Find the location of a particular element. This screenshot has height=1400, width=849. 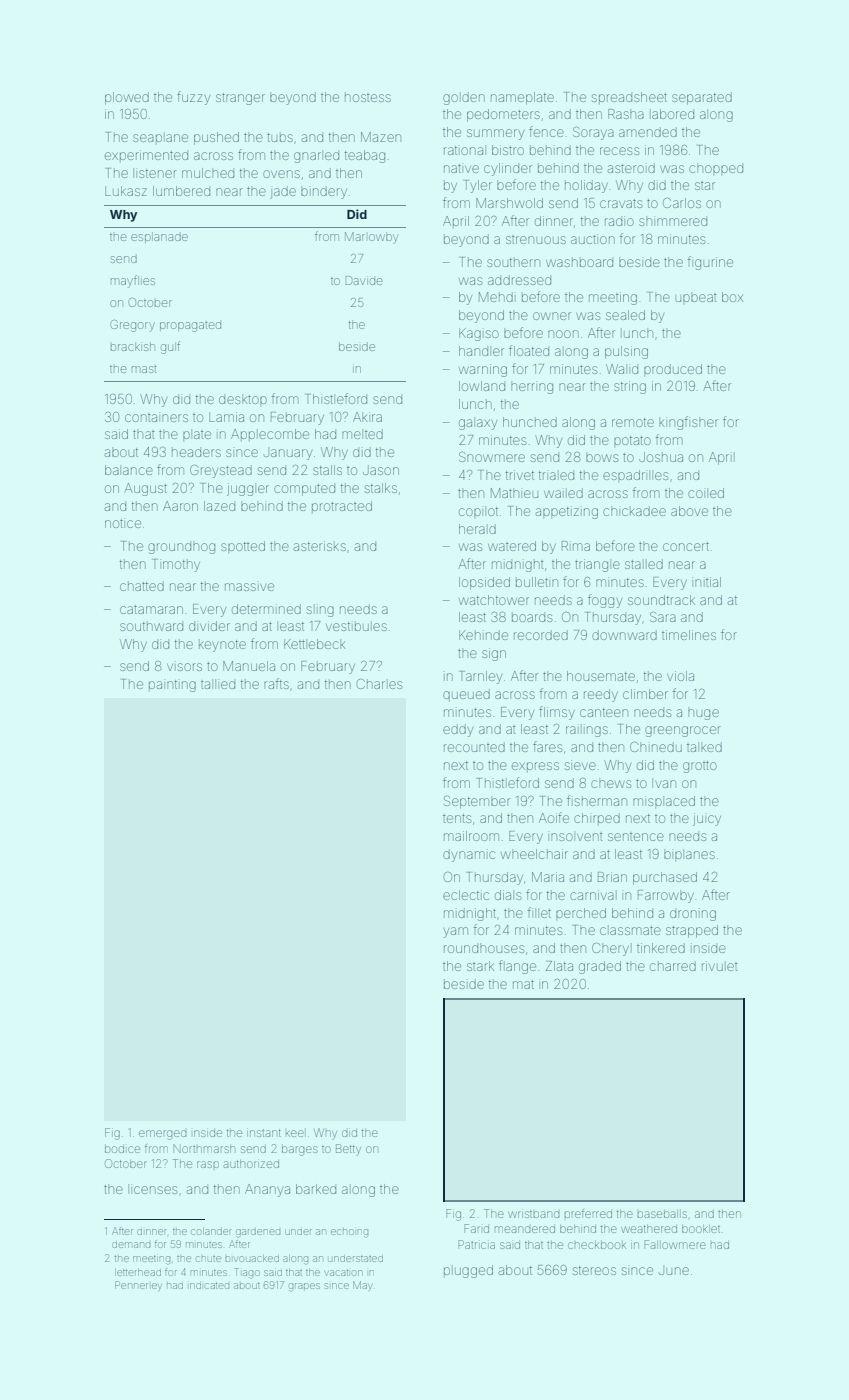

vestibules is located at coordinates (356, 626).
